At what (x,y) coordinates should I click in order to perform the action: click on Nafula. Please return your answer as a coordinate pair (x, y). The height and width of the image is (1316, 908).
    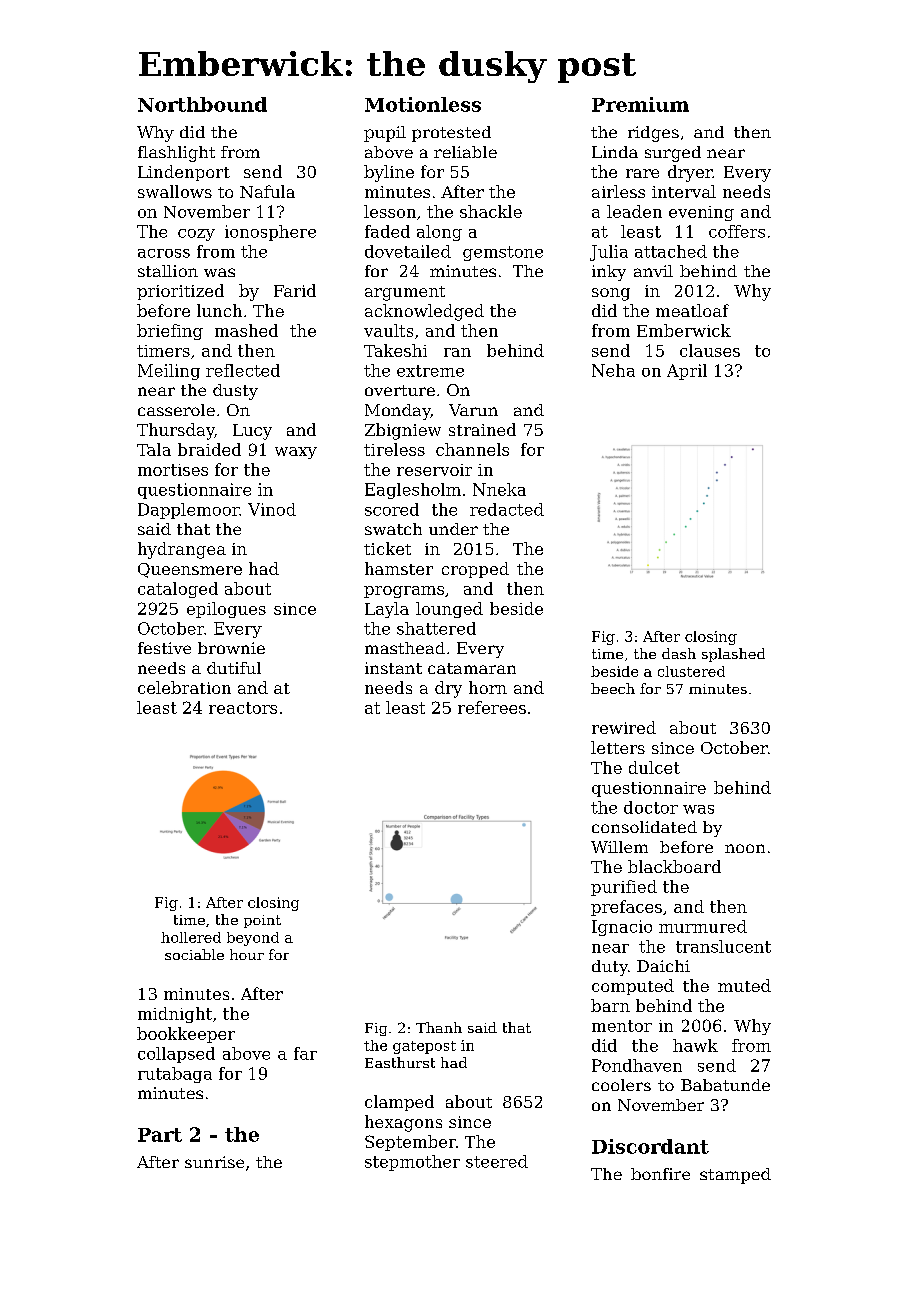
    Looking at the image, I should click on (267, 191).
